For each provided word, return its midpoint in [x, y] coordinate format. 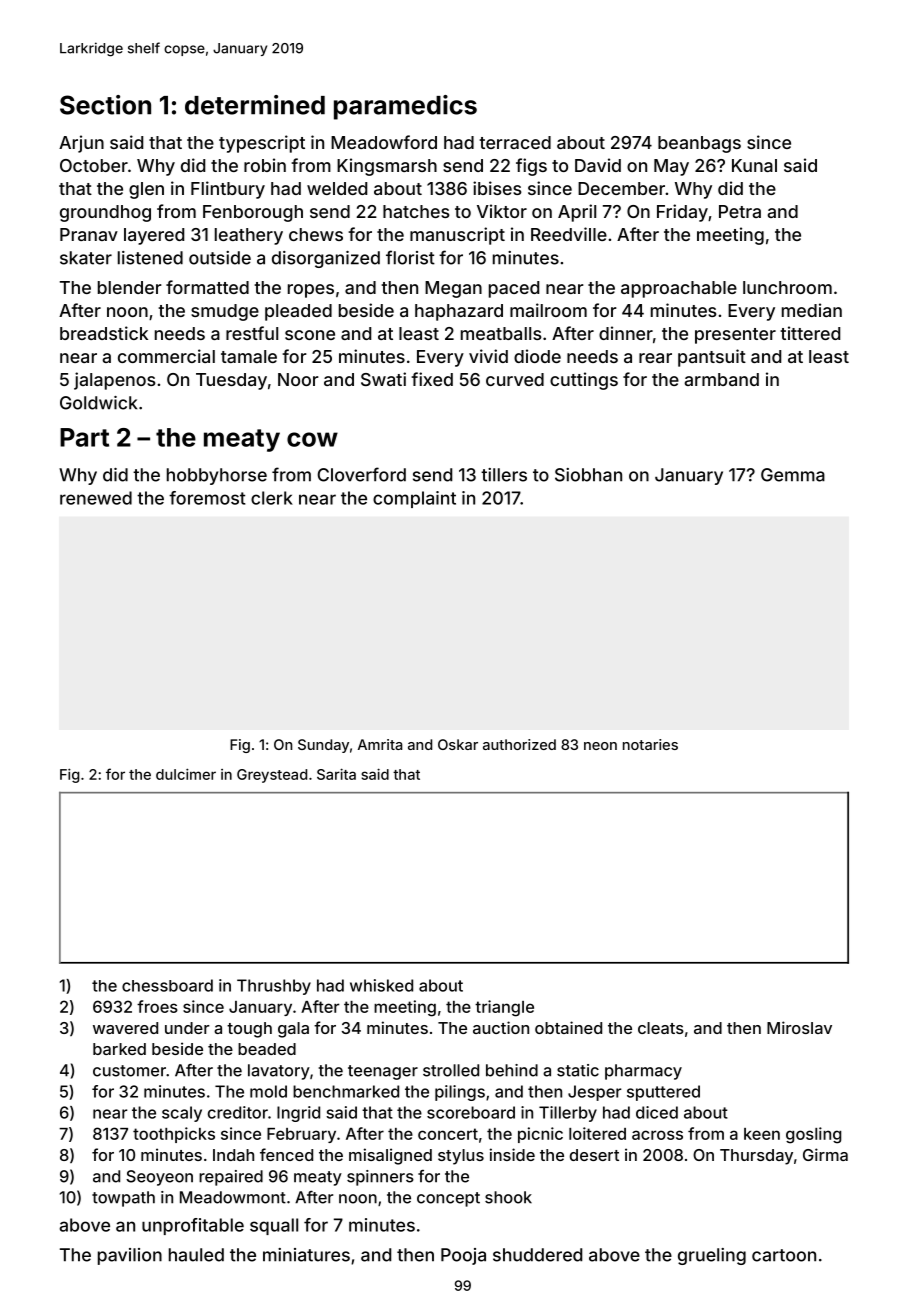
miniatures [306, 1255]
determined [255, 105]
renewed [96, 498]
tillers [504, 475]
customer [129, 1071]
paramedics [405, 107]
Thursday [756, 1157]
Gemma [793, 475]
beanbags [699, 144]
